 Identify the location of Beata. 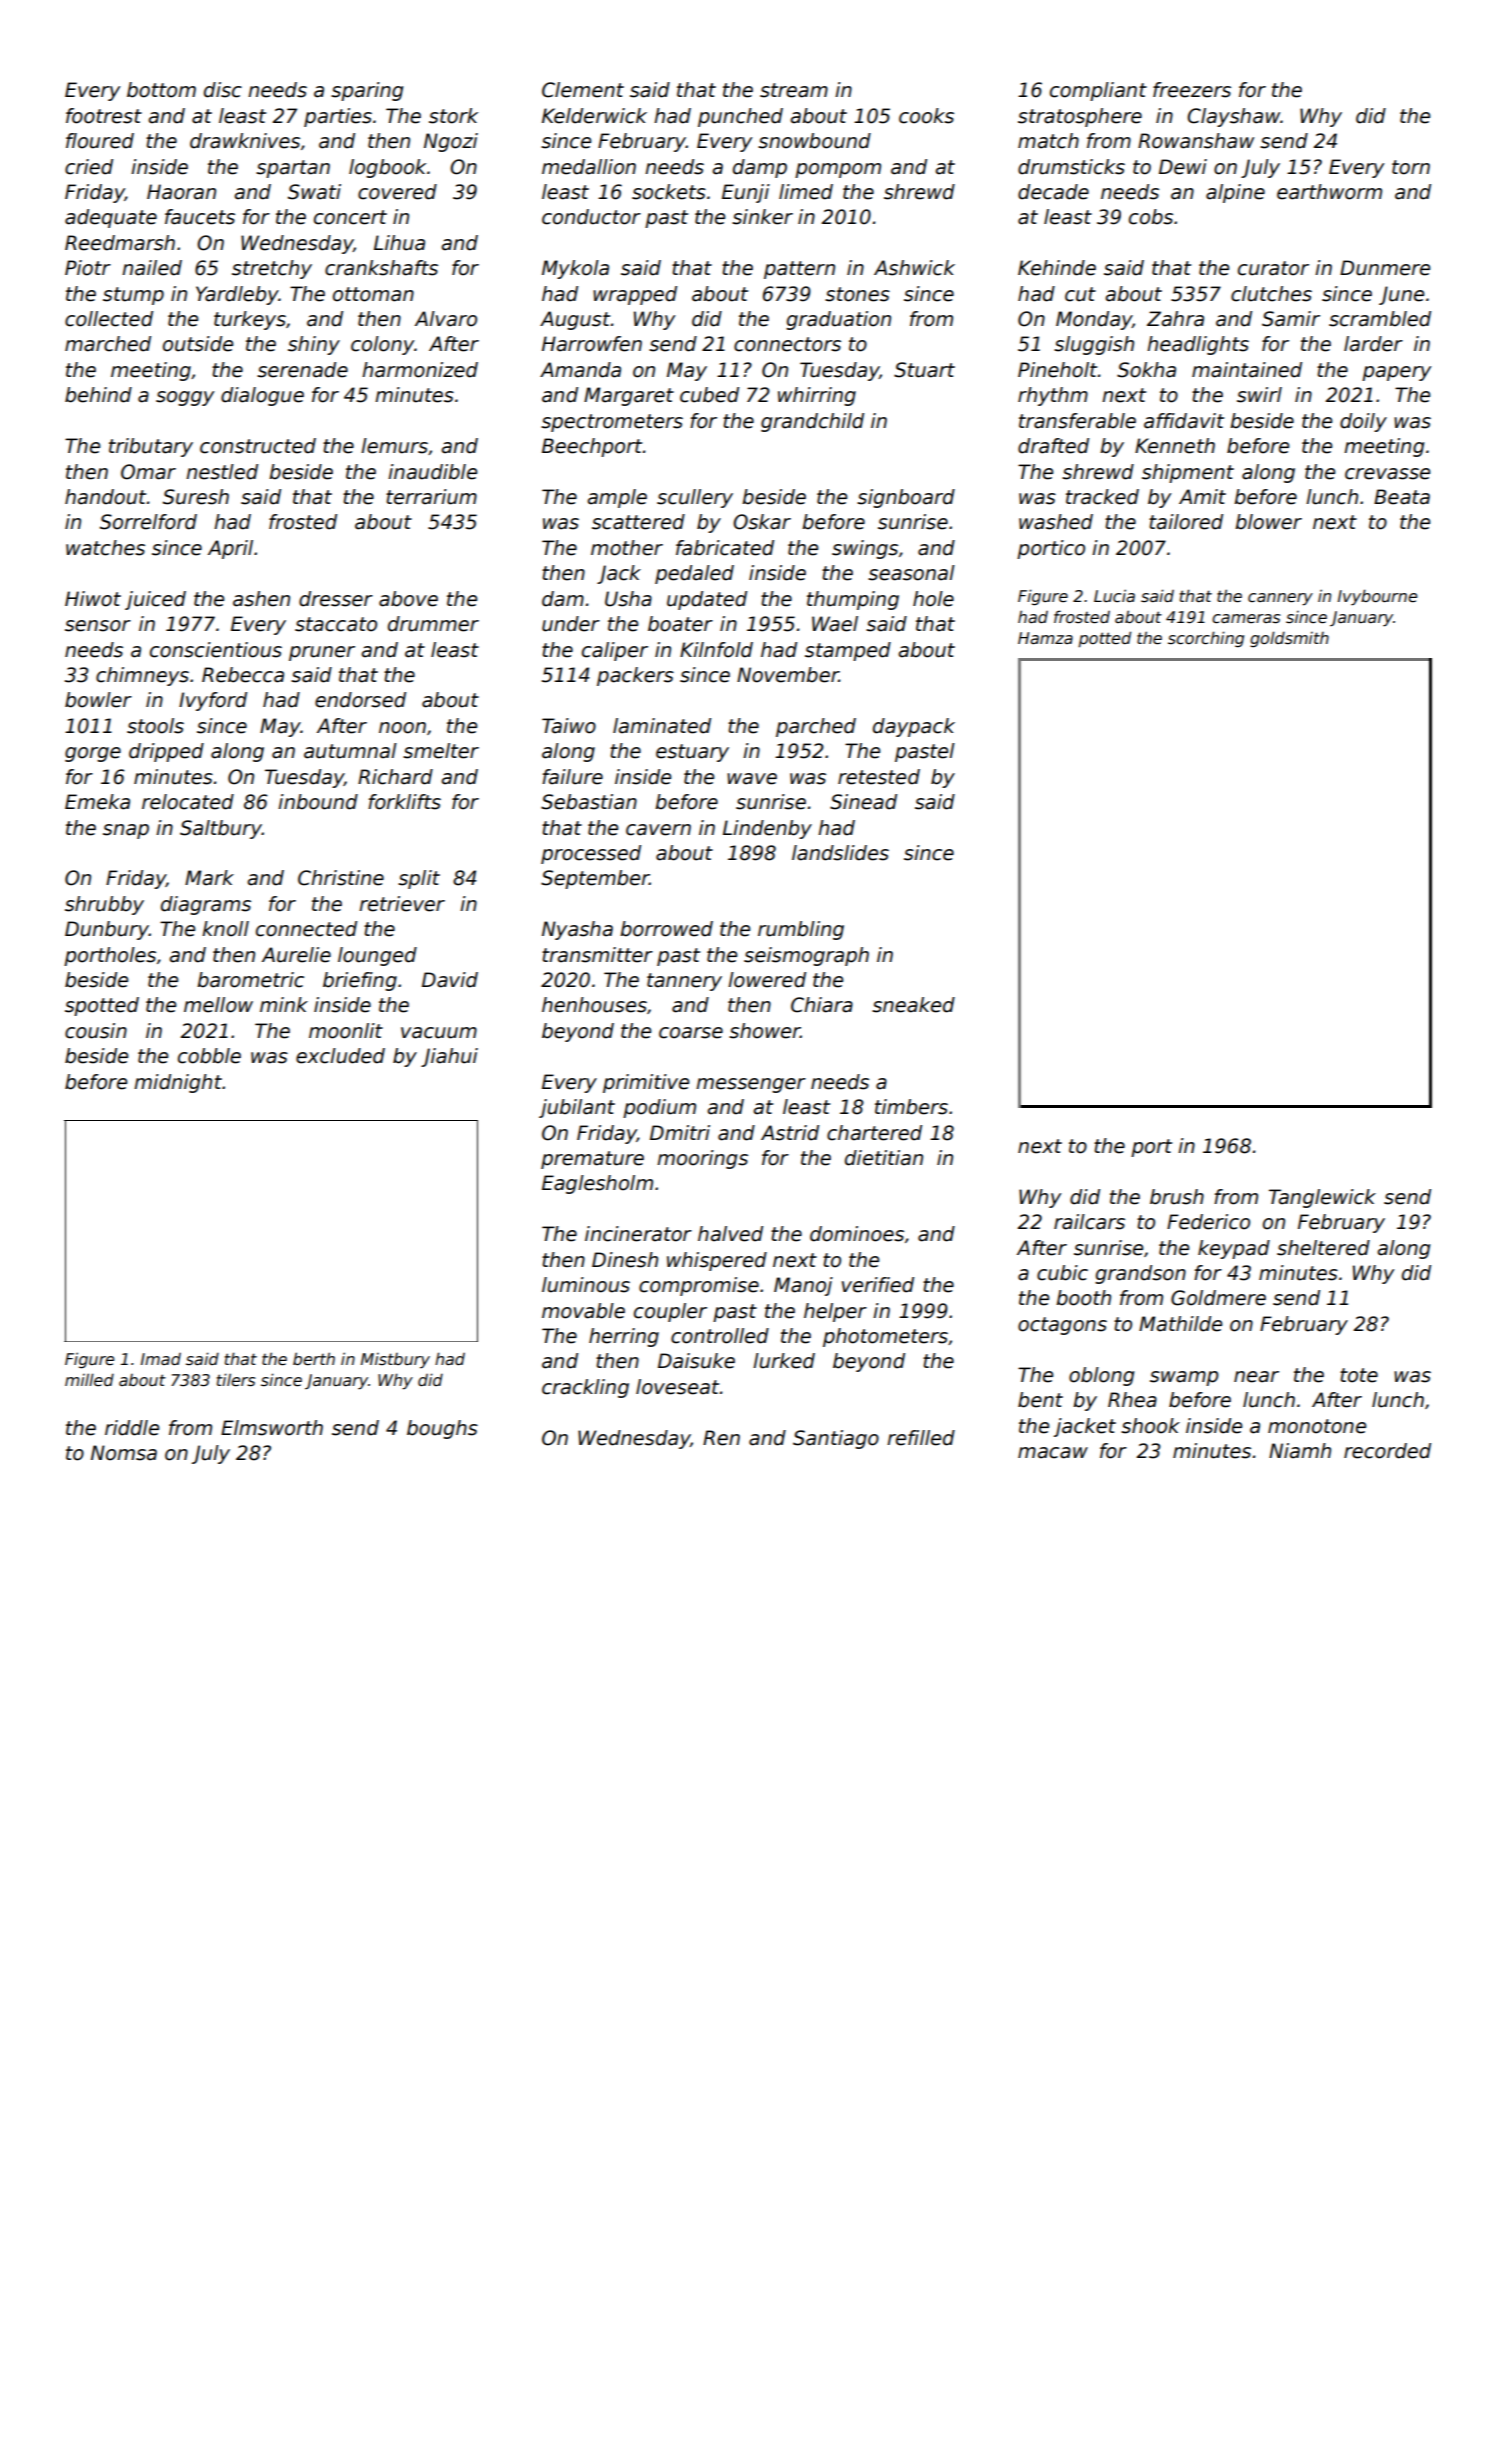
(1402, 497).
